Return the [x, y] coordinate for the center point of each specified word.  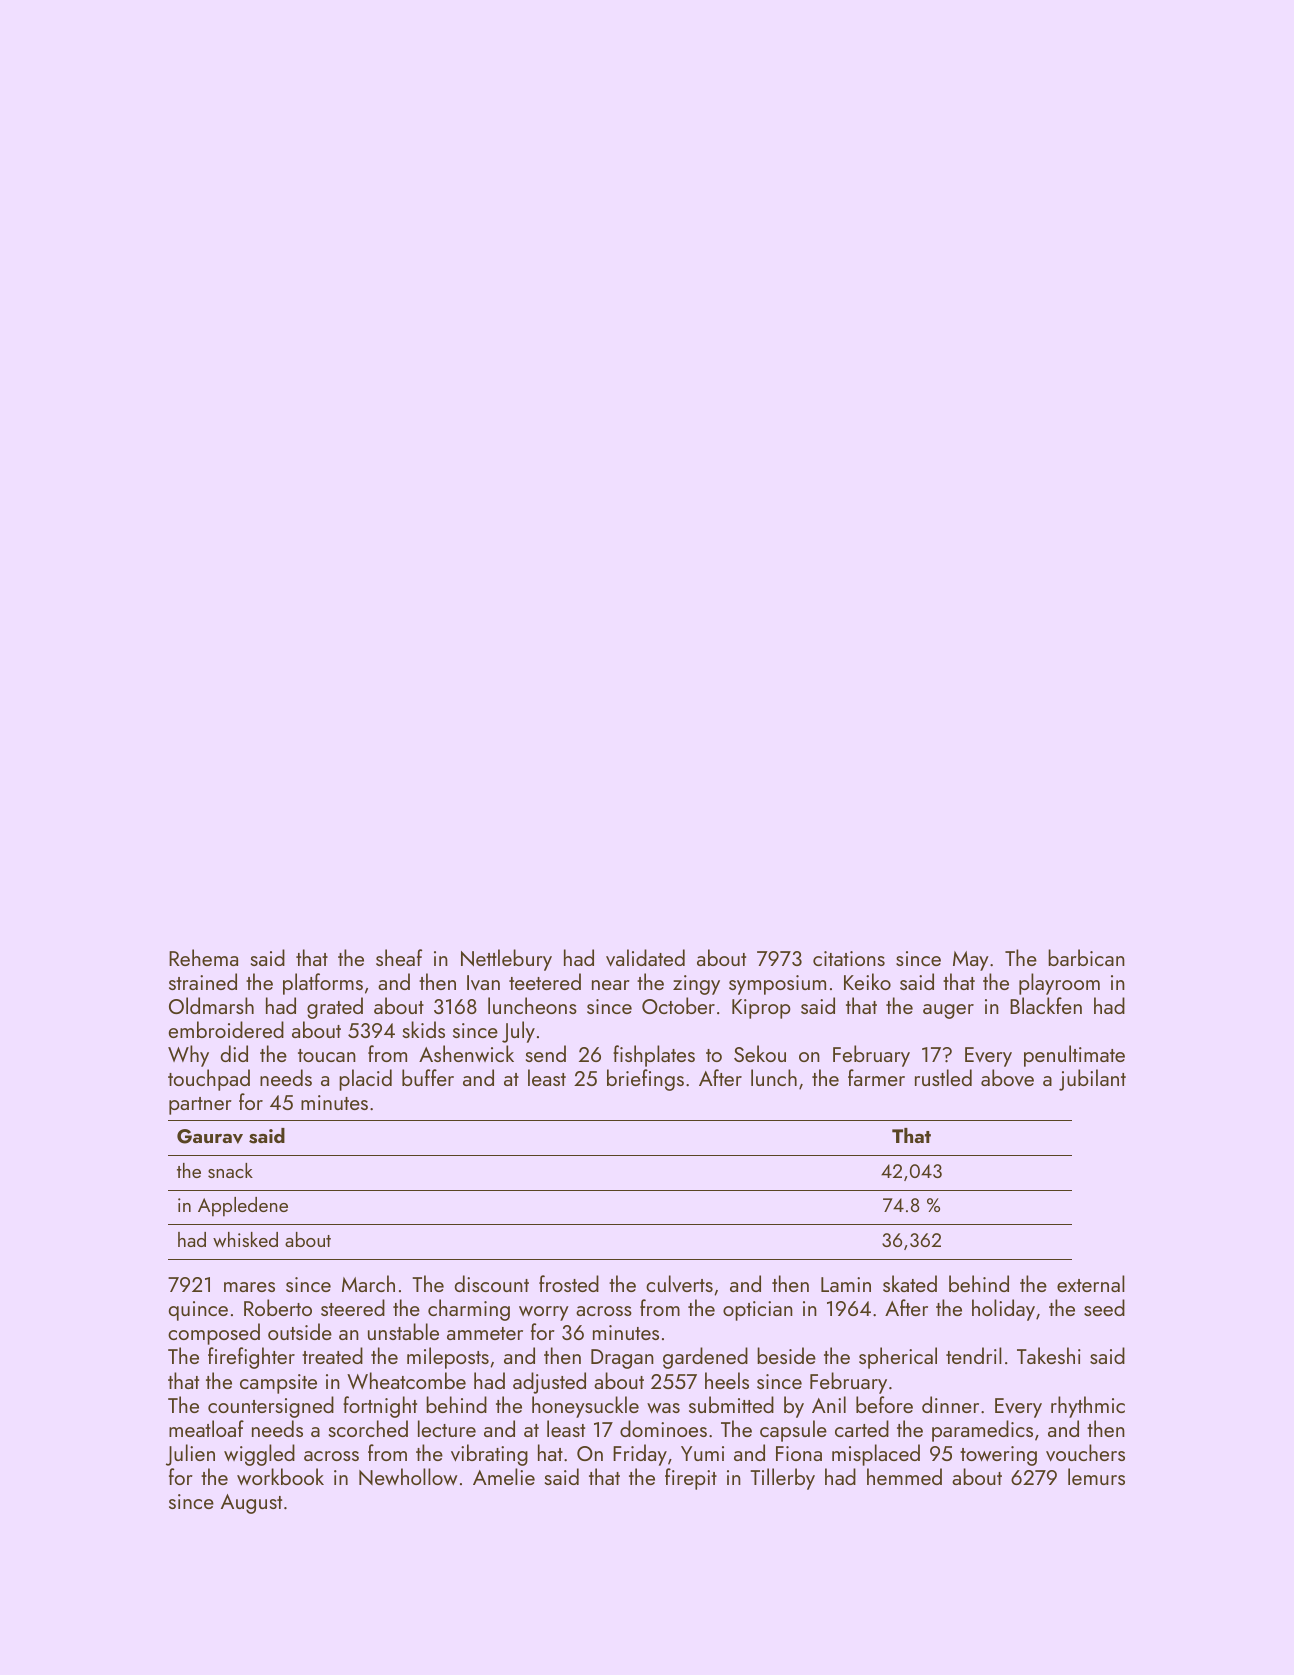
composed [214, 1334]
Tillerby [782, 1479]
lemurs [1096, 1476]
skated [910, 1283]
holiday [1003, 1310]
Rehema [203, 957]
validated [645, 957]
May [971, 961]
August [251, 1504]
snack [230, 1170]
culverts [679, 1283]
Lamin [846, 1284]
